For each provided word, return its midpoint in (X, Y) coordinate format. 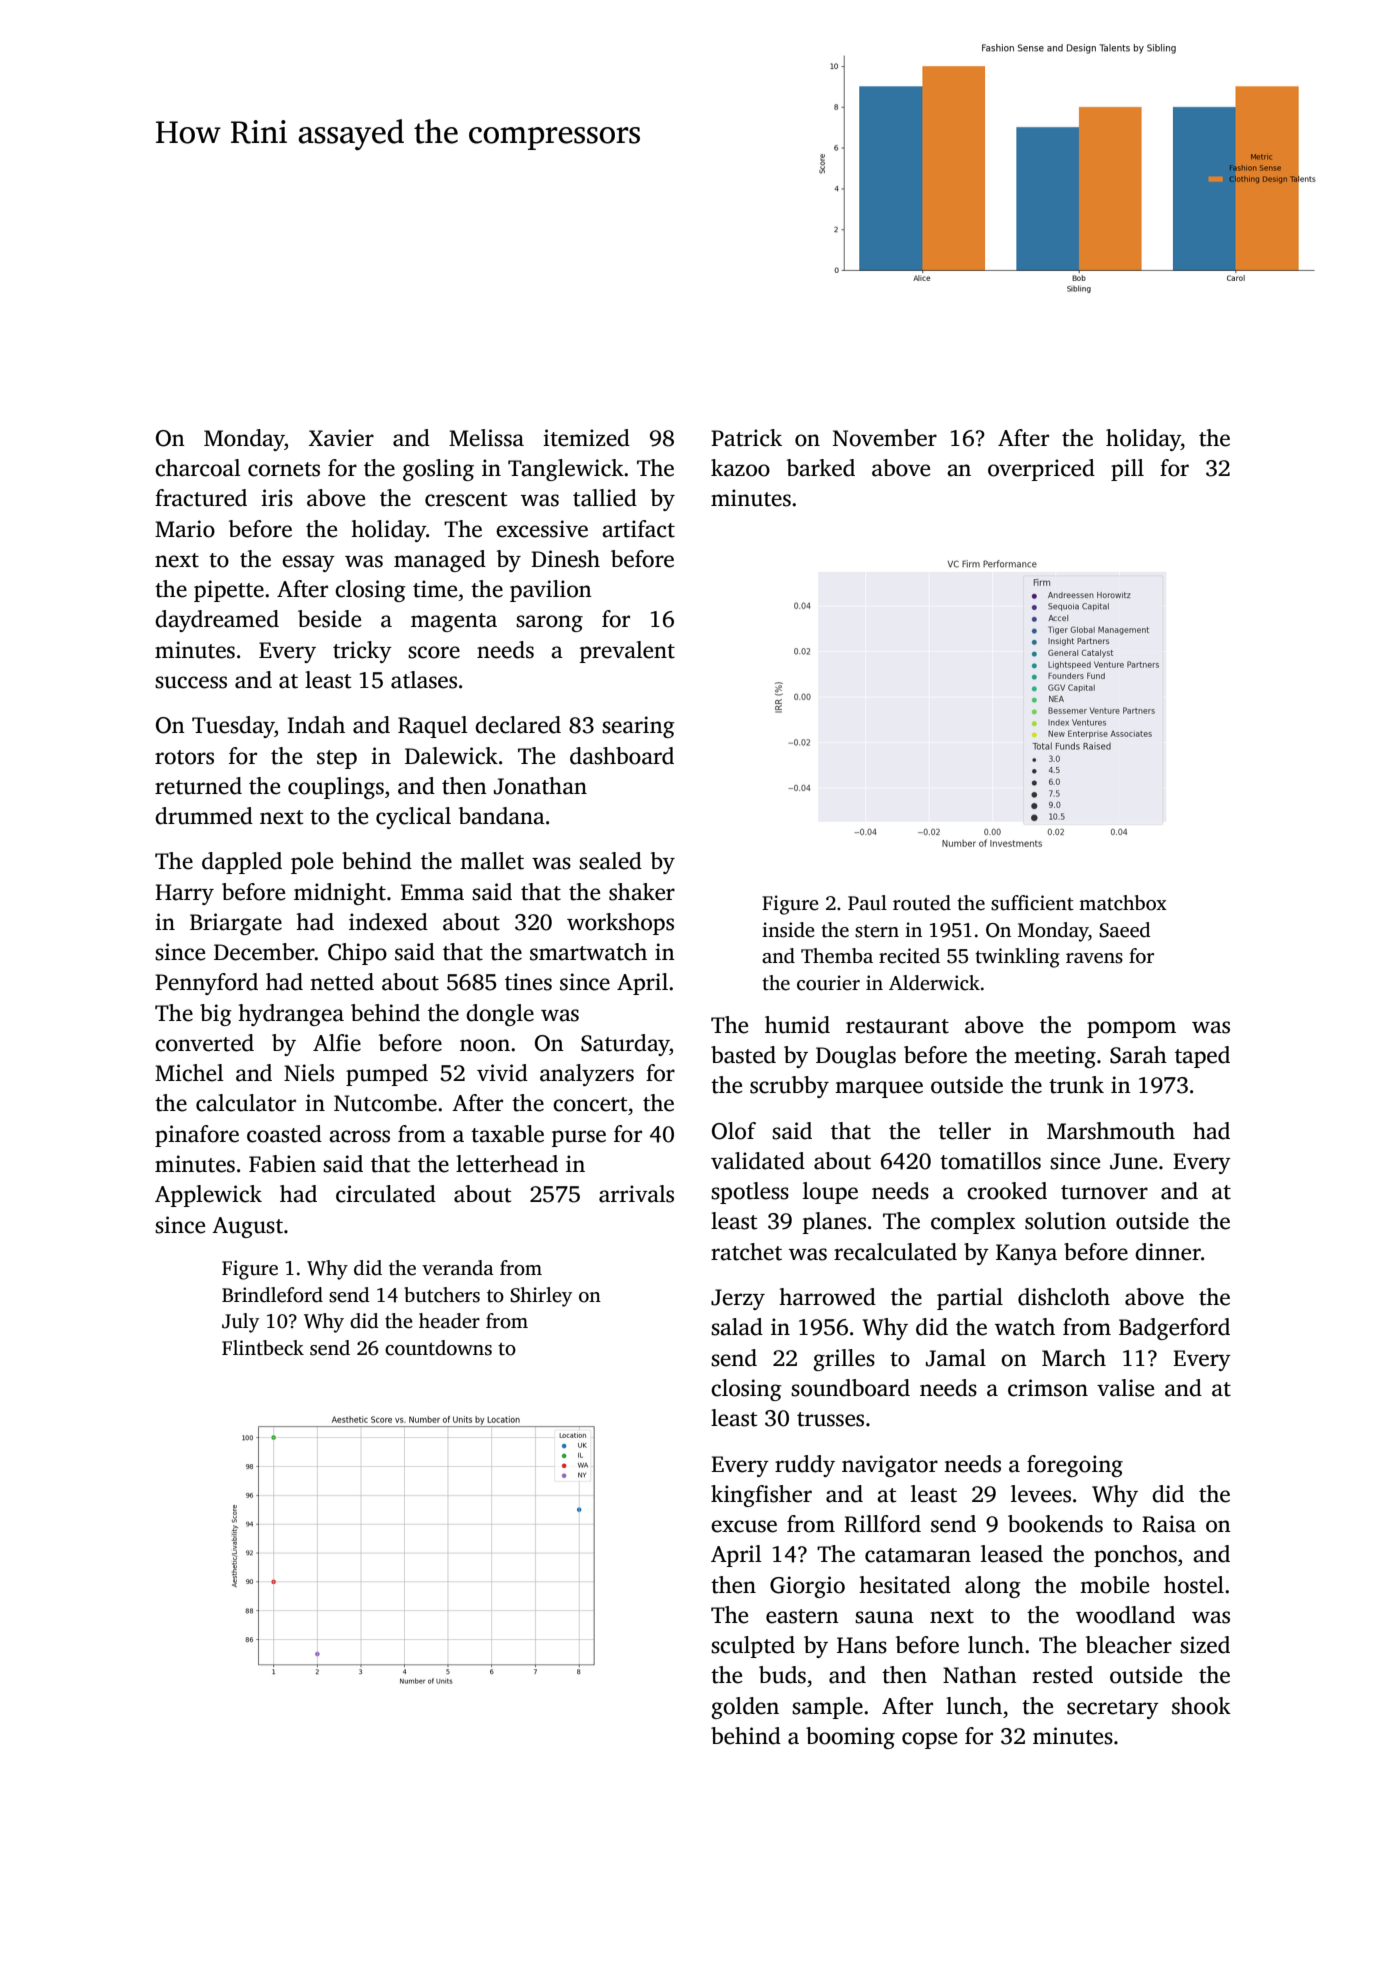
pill (1127, 470)
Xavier (341, 438)
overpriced (1041, 470)
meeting (1055, 1057)
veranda (458, 1268)
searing (638, 727)
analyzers (587, 1075)
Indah (316, 725)
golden (745, 1708)
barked (821, 468)
